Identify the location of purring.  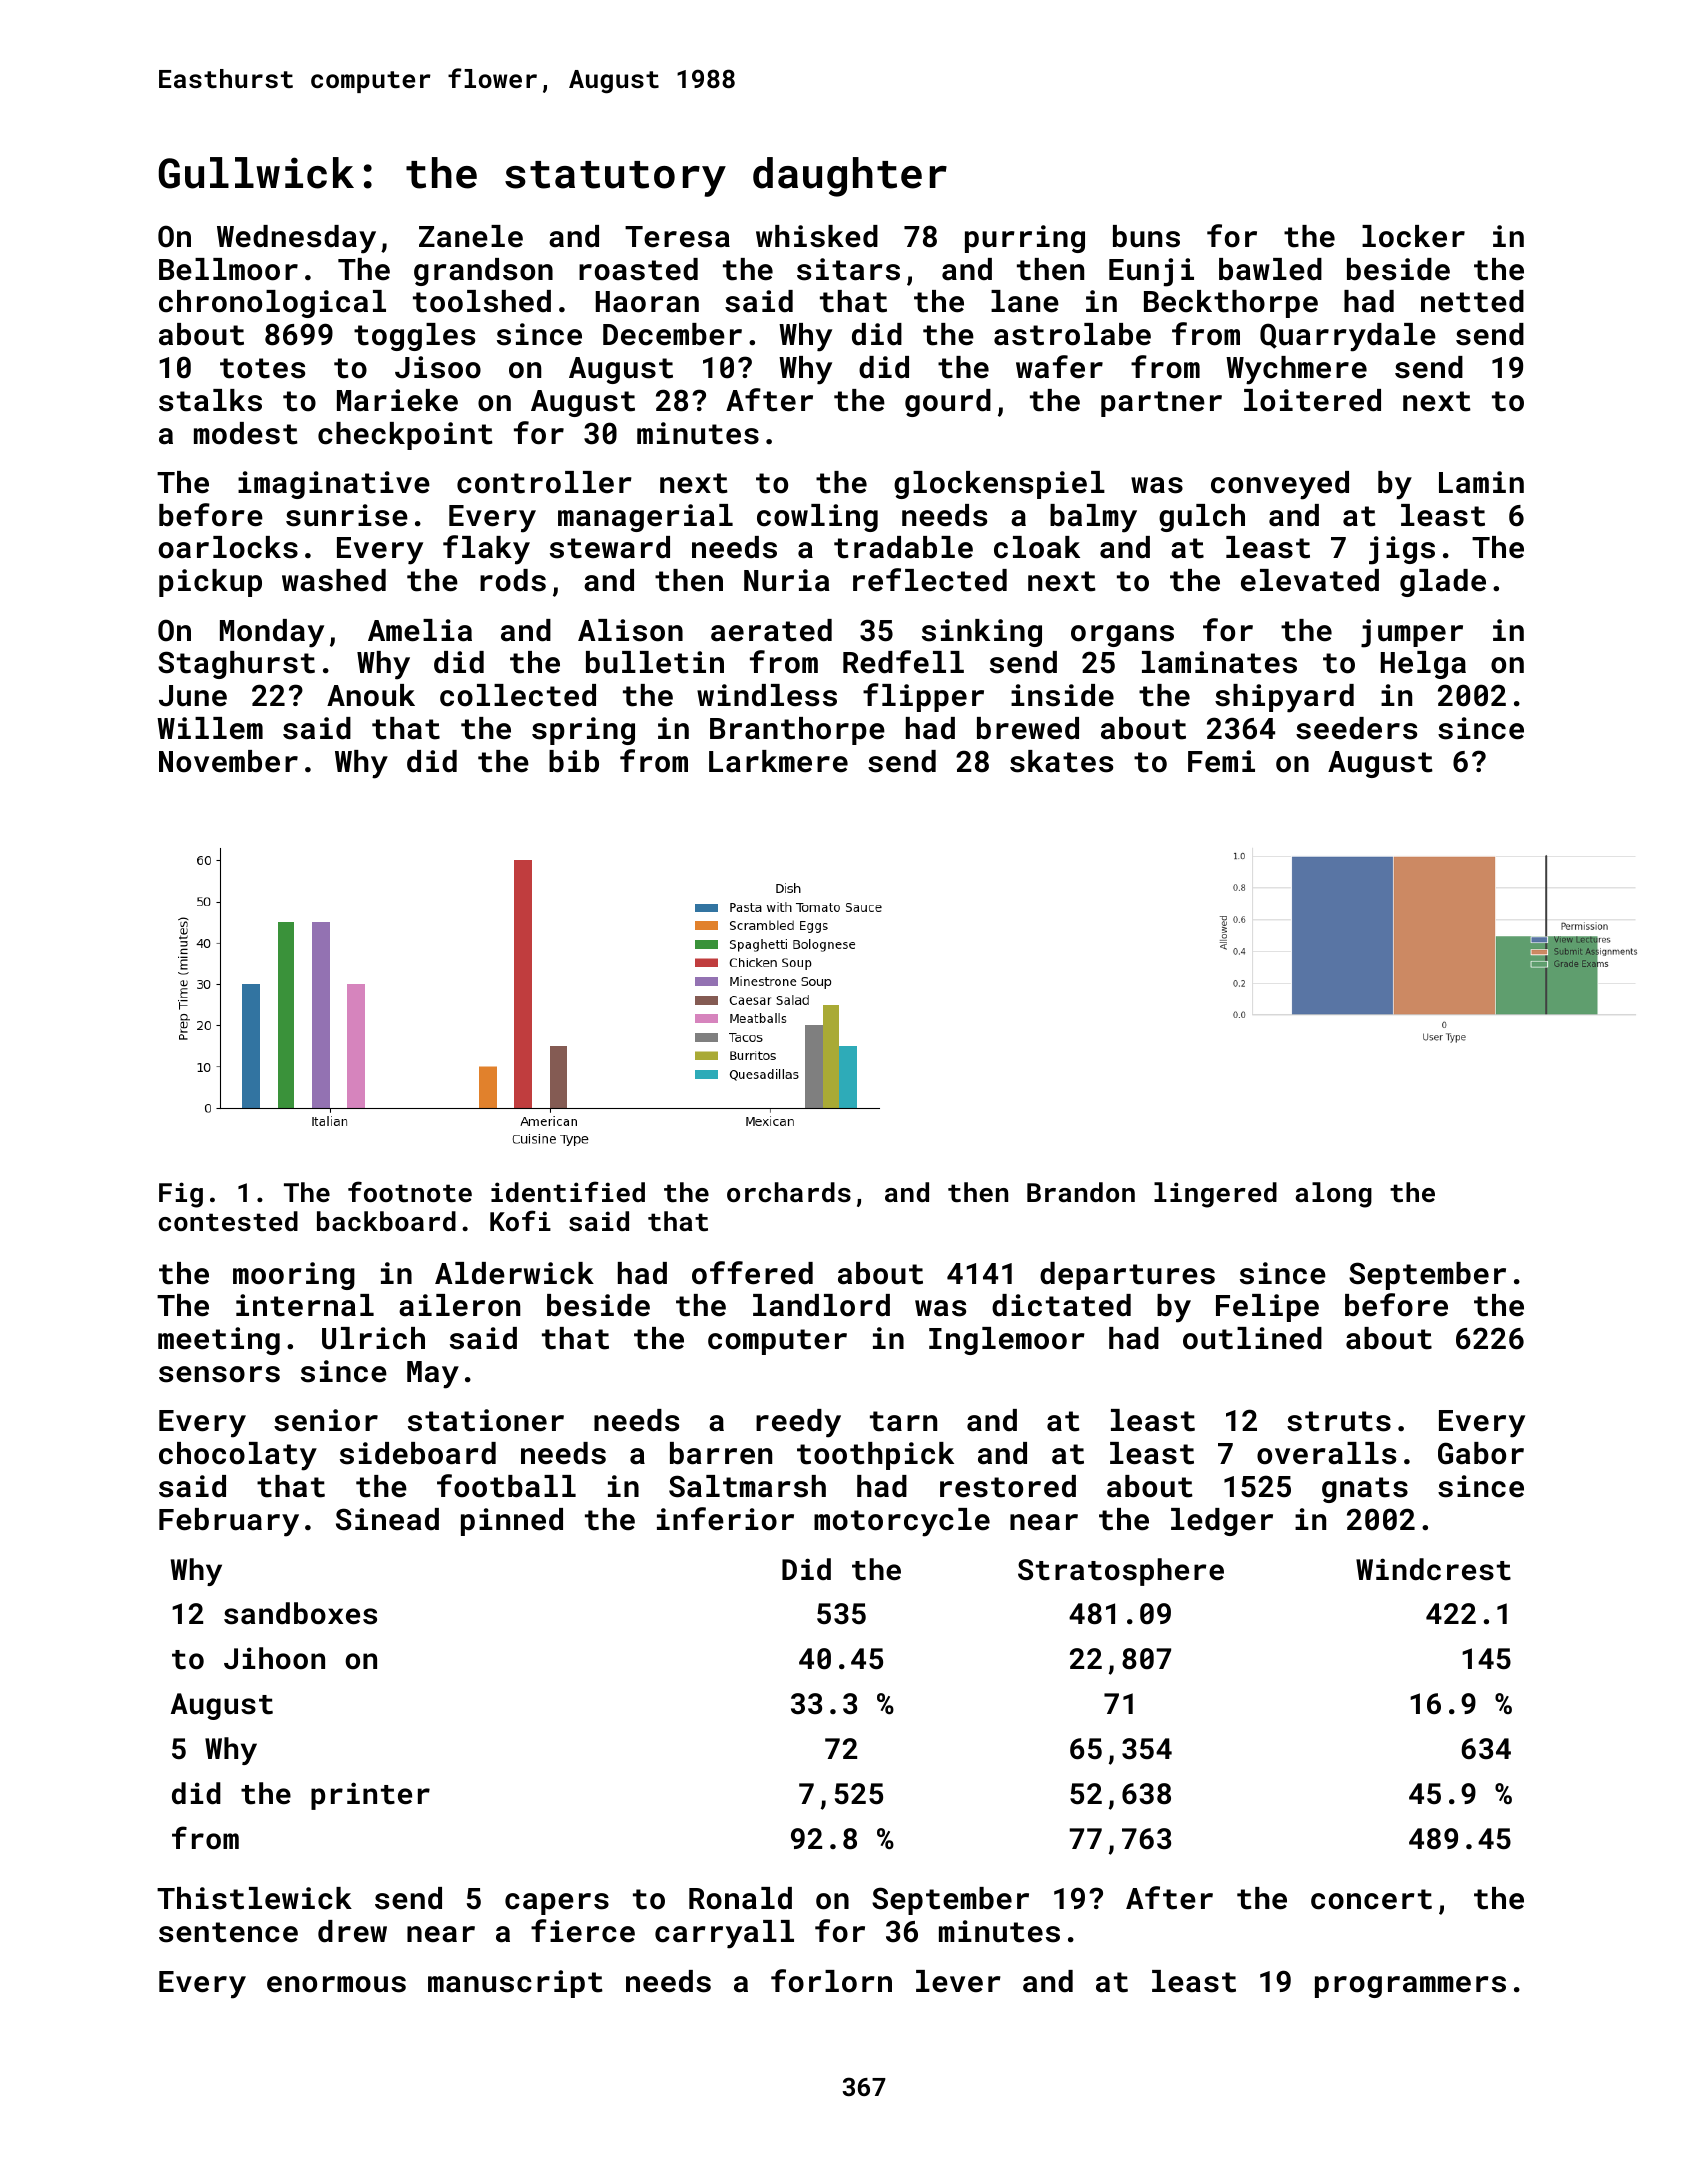
(1025, 239).
